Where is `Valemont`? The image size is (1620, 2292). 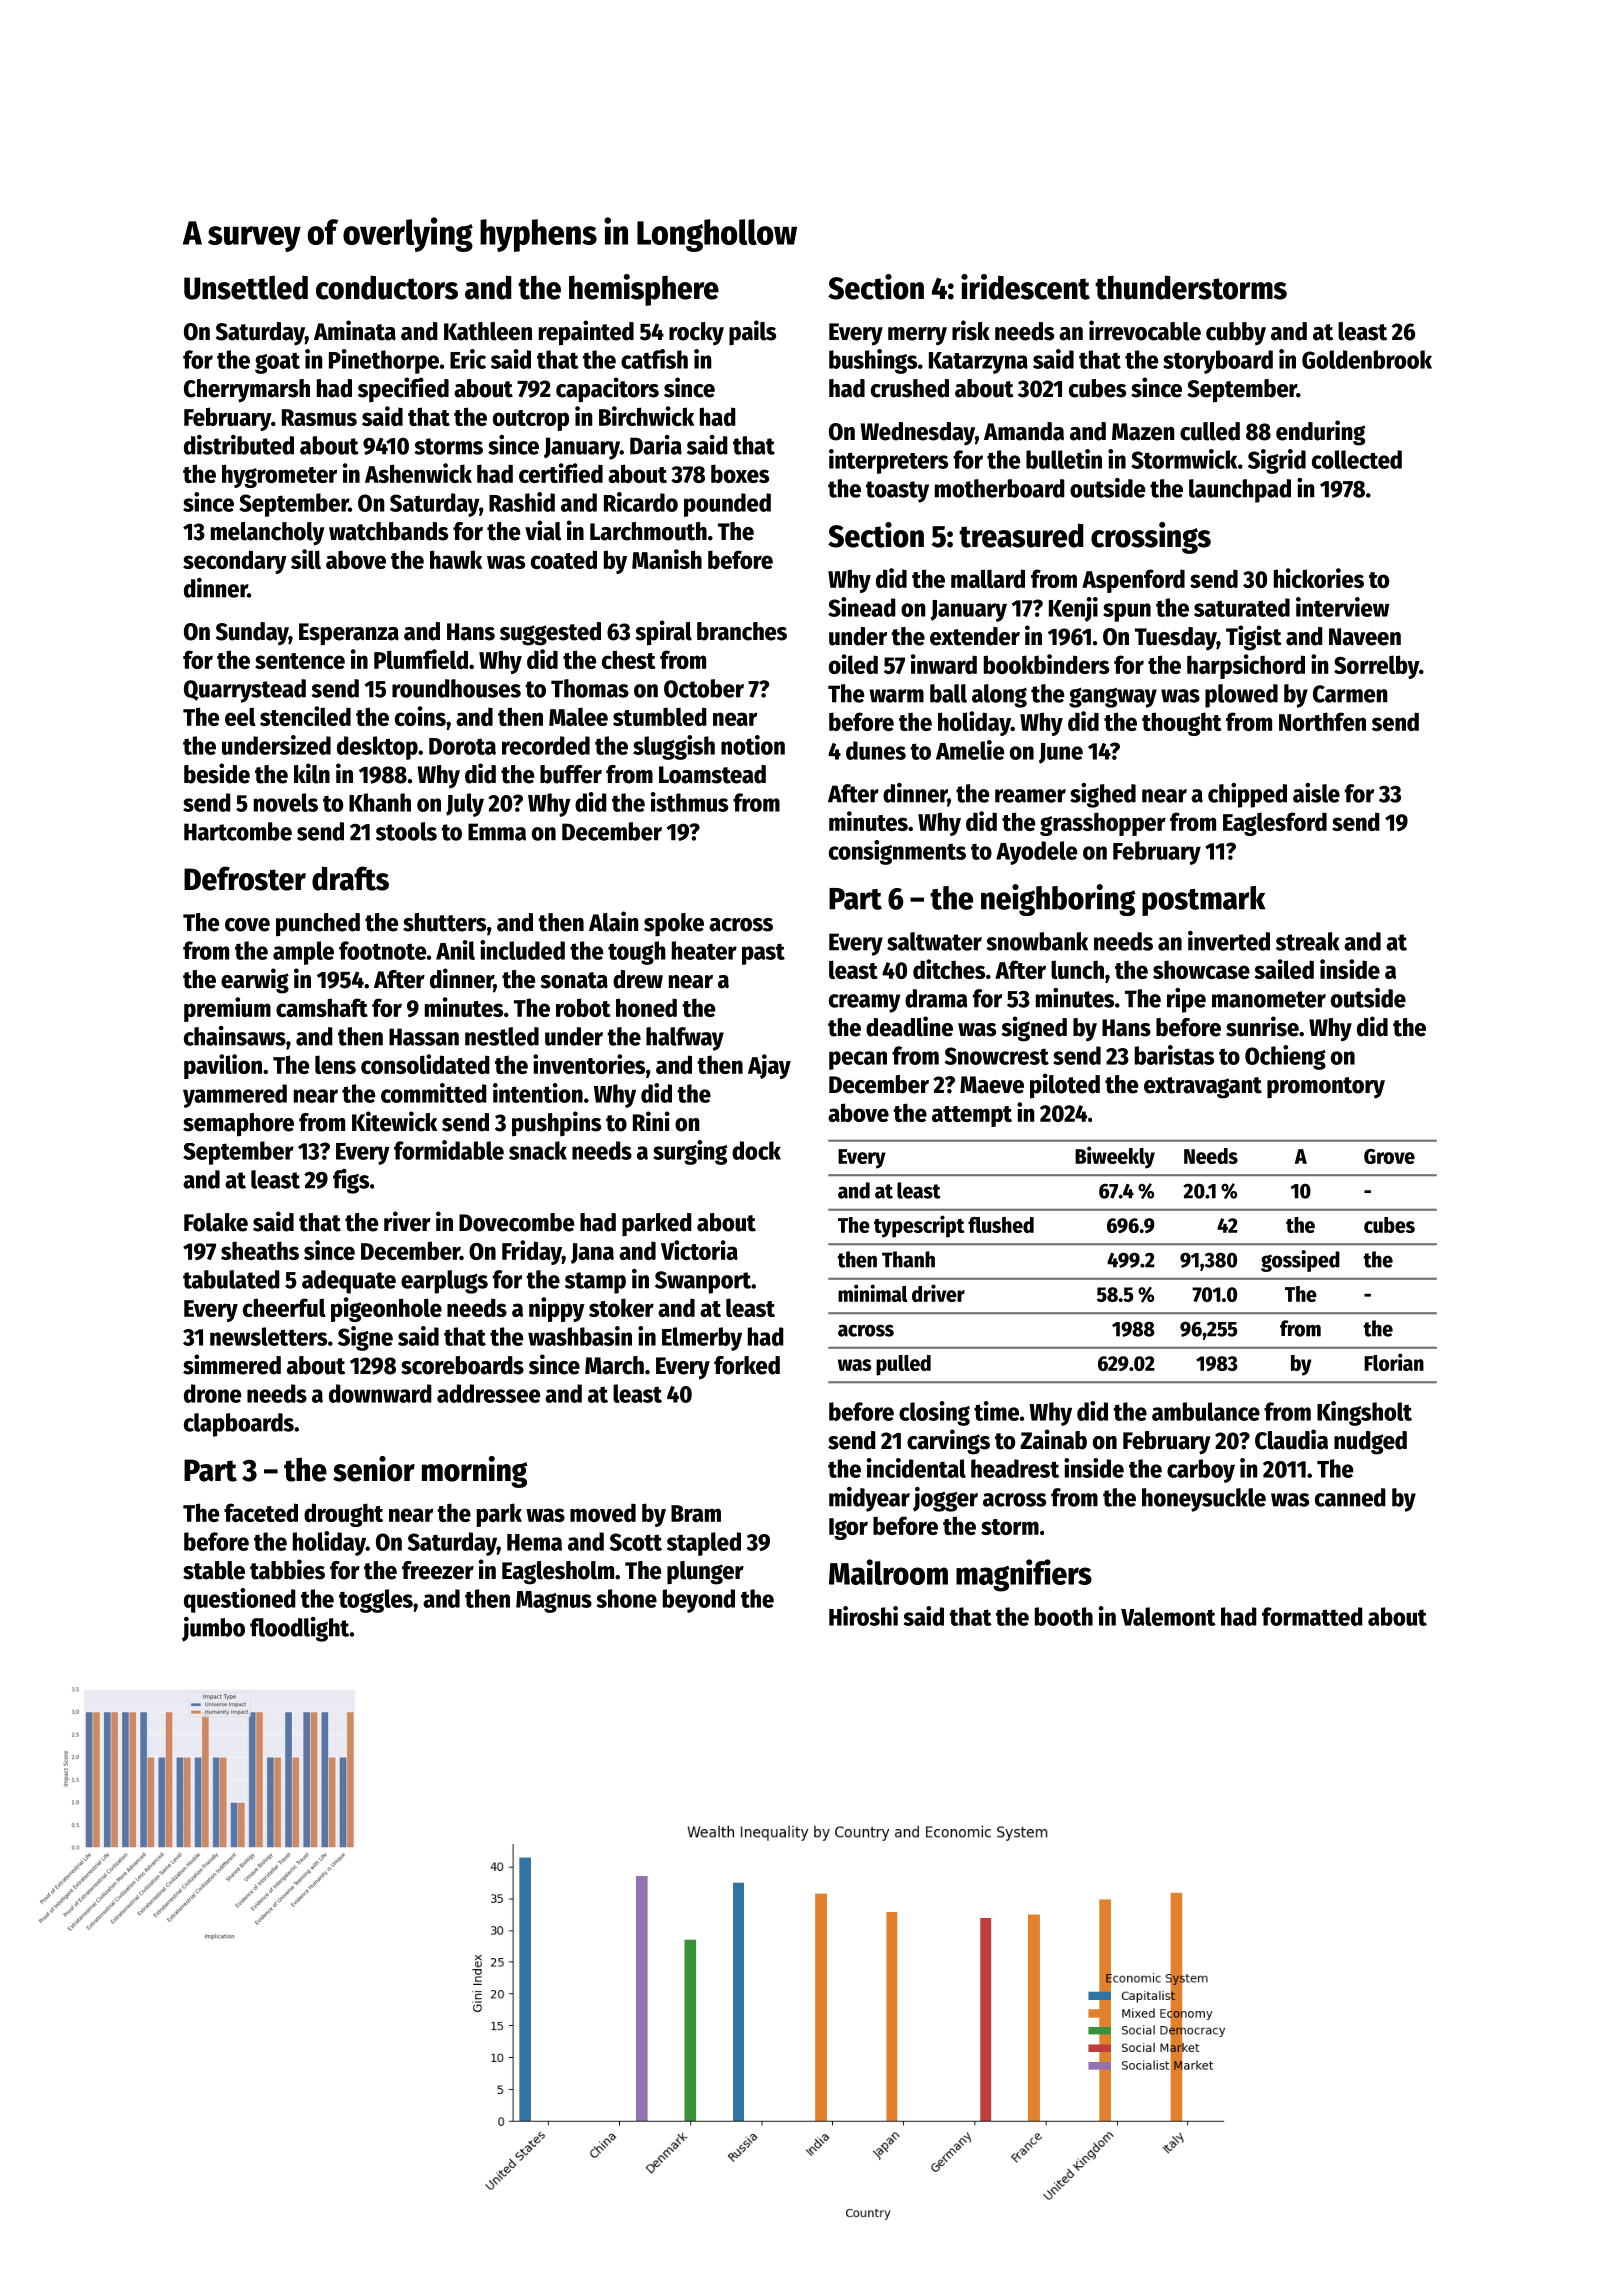 Valemont is located at coordinates (1168, 1616).
